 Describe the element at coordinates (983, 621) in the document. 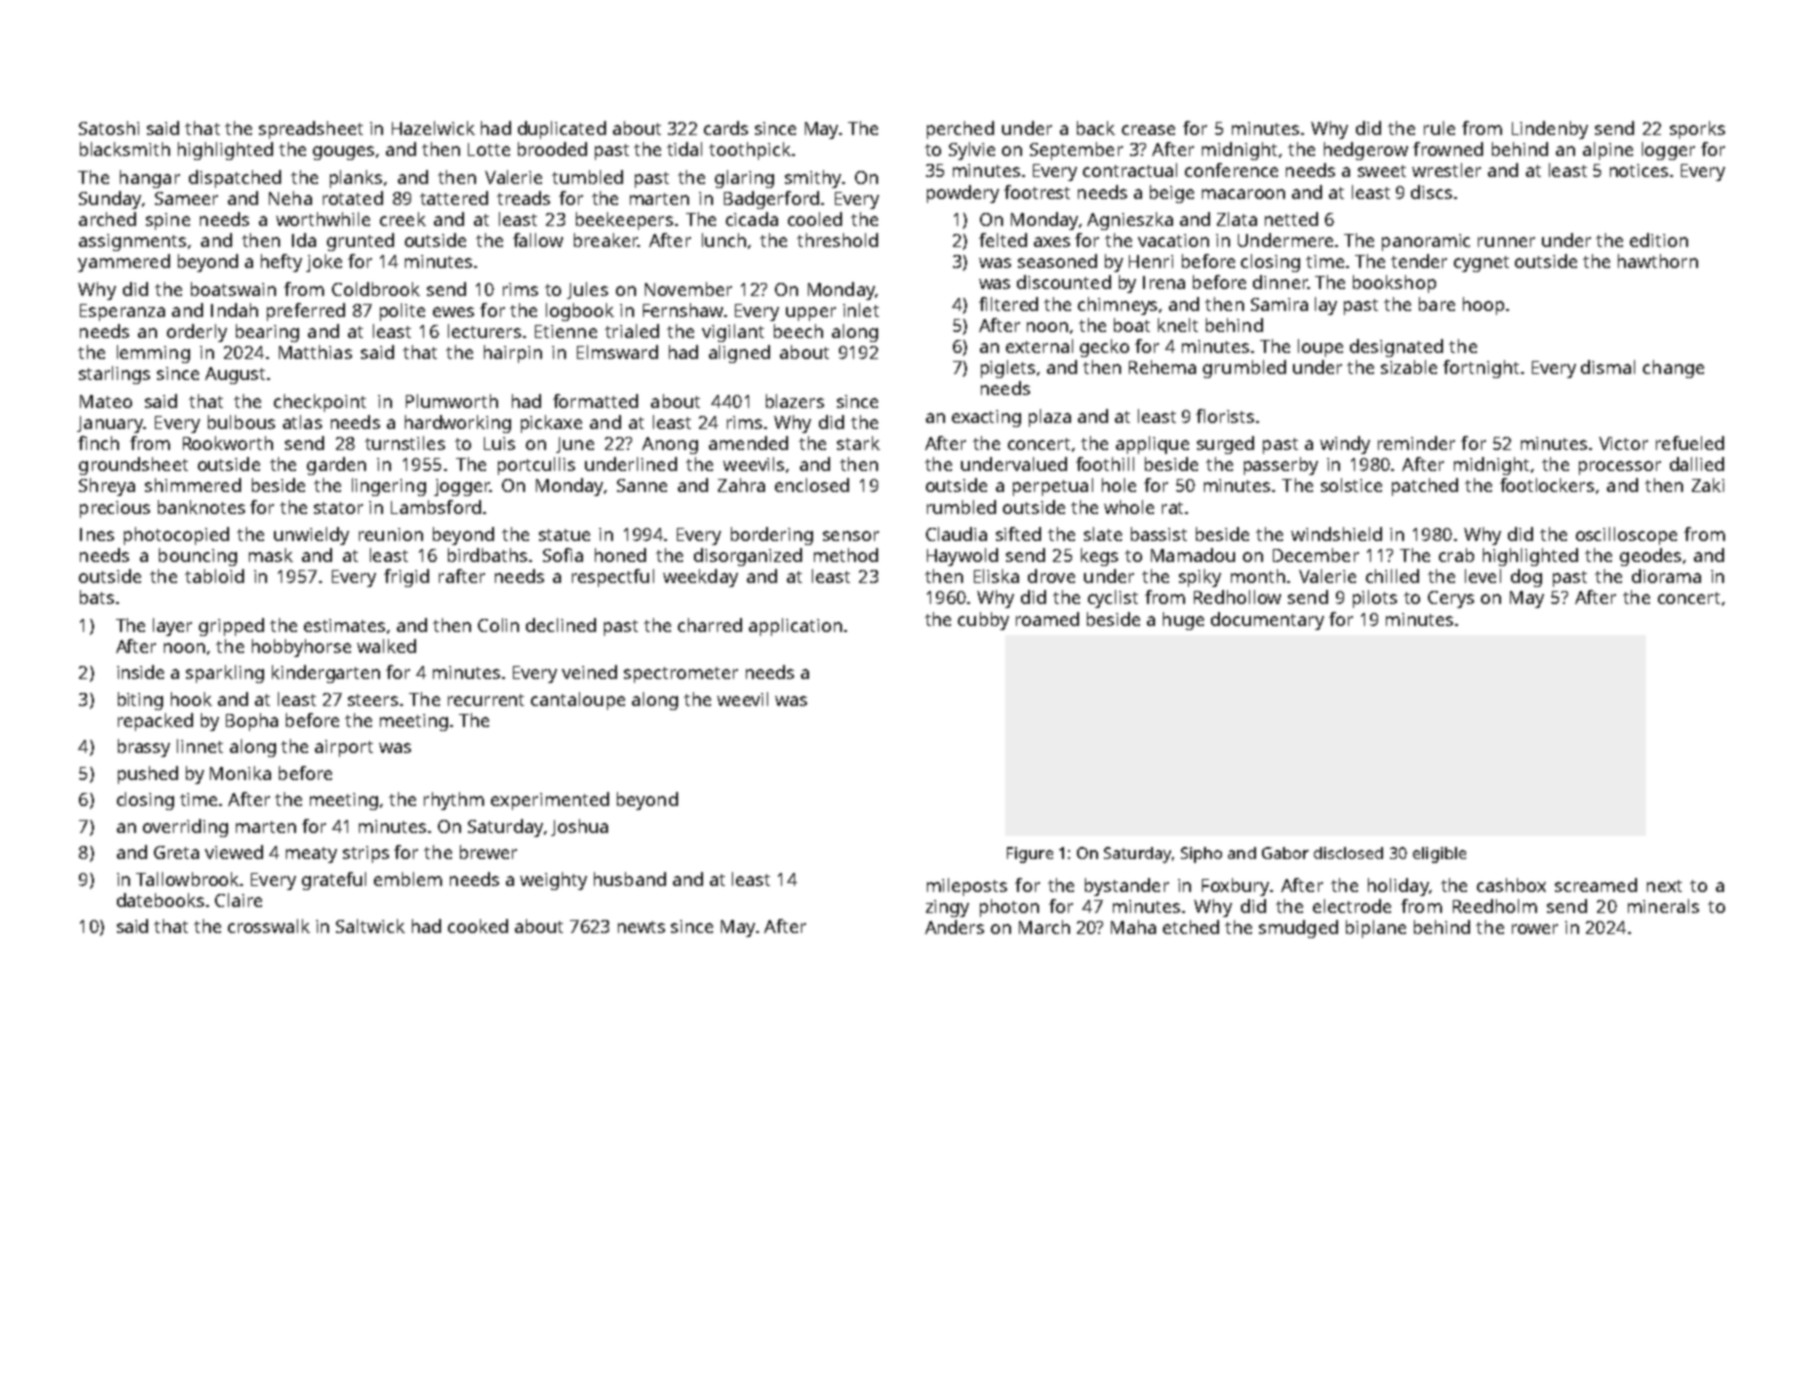

I see `cubby` at that location.
